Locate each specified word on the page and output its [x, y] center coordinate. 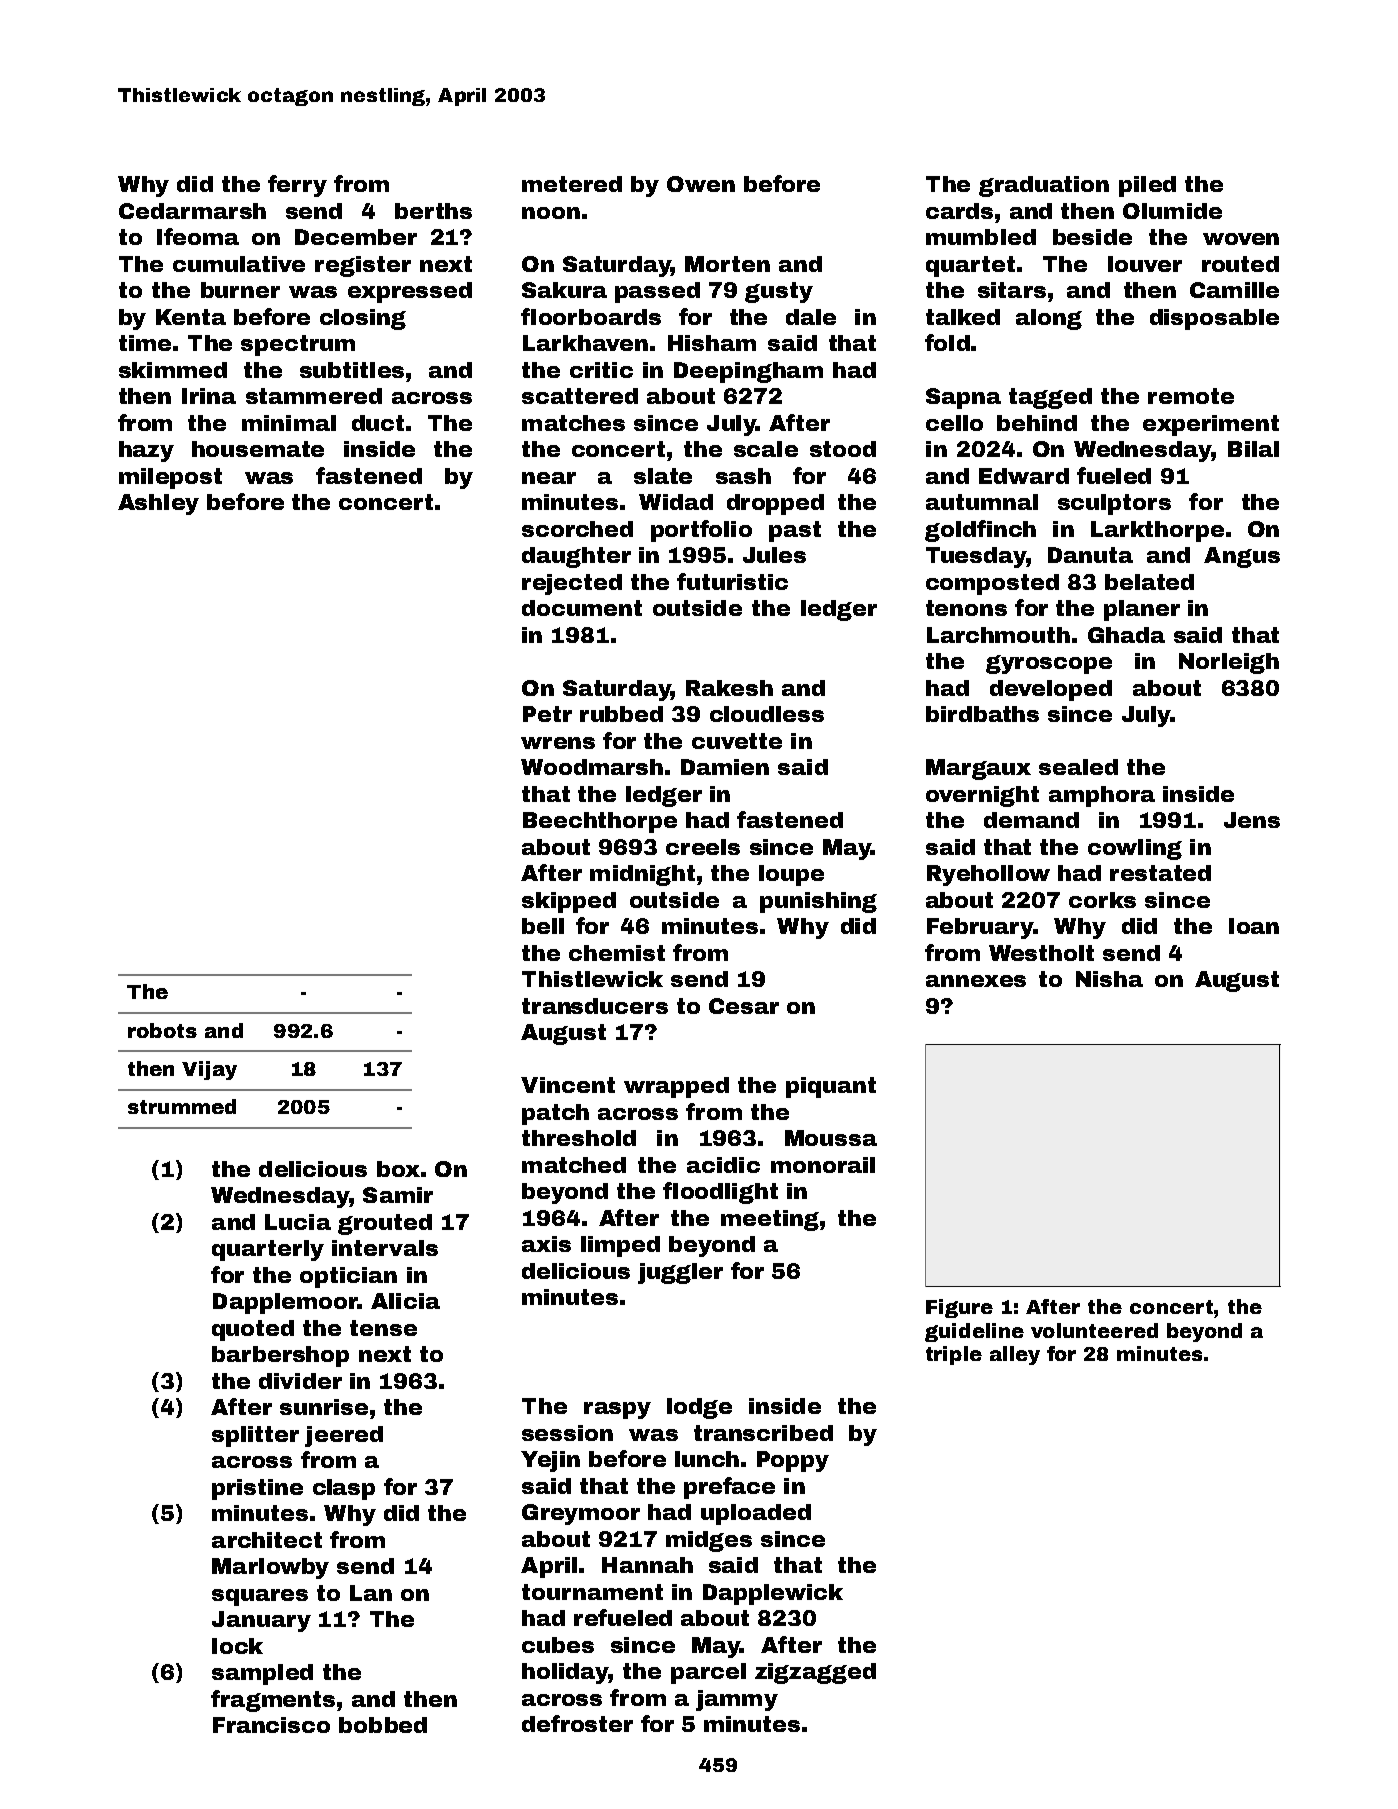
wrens [558, 743]
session [567, 1433]
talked [963, 317]
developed [1051, 690]
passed [657, 292]
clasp [344, 1489]
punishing [818, 902]
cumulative [239, 264]
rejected [572, 584]
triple [954, 1355]
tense [383, 1328]
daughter [576, 557]
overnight [982, 796]
